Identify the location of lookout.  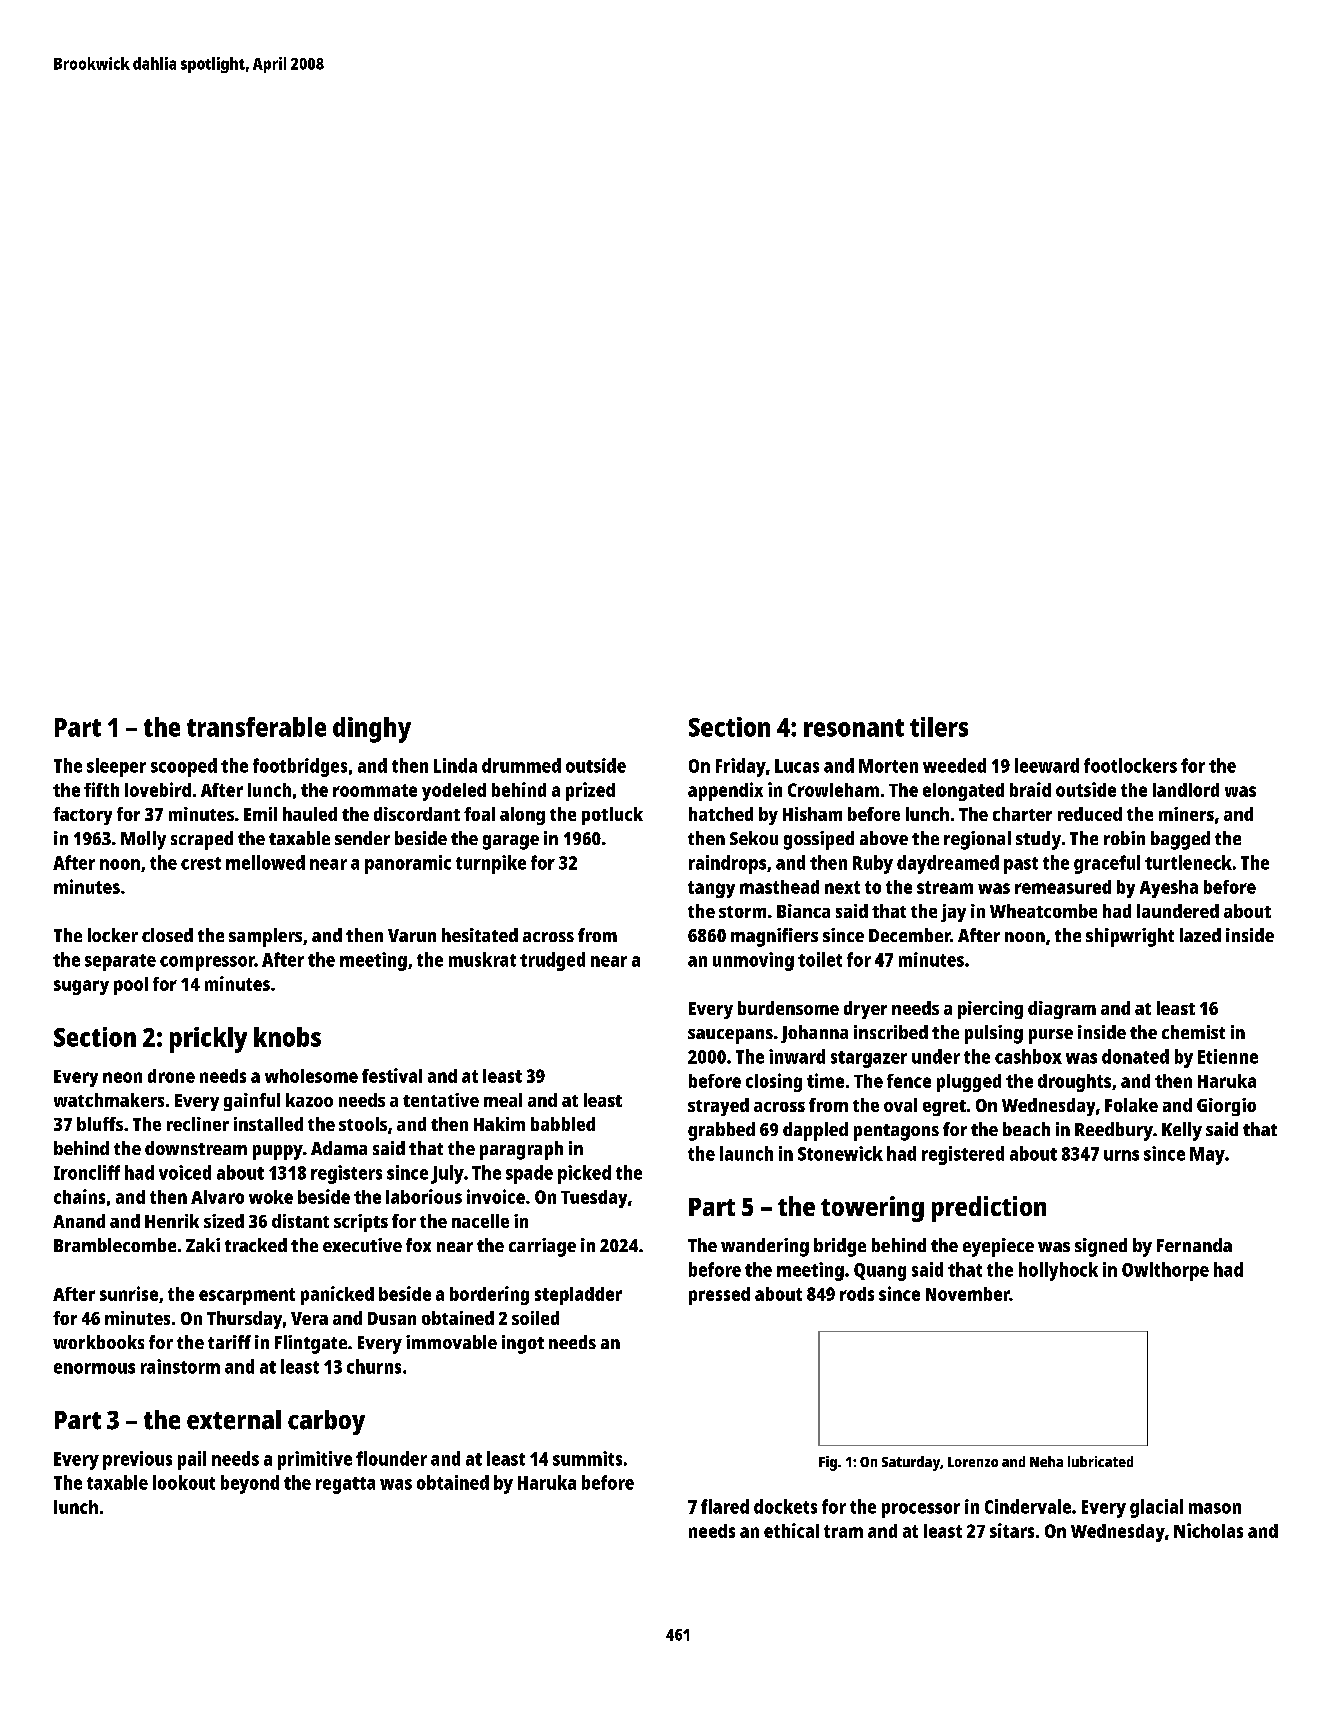
(184, 1482).
